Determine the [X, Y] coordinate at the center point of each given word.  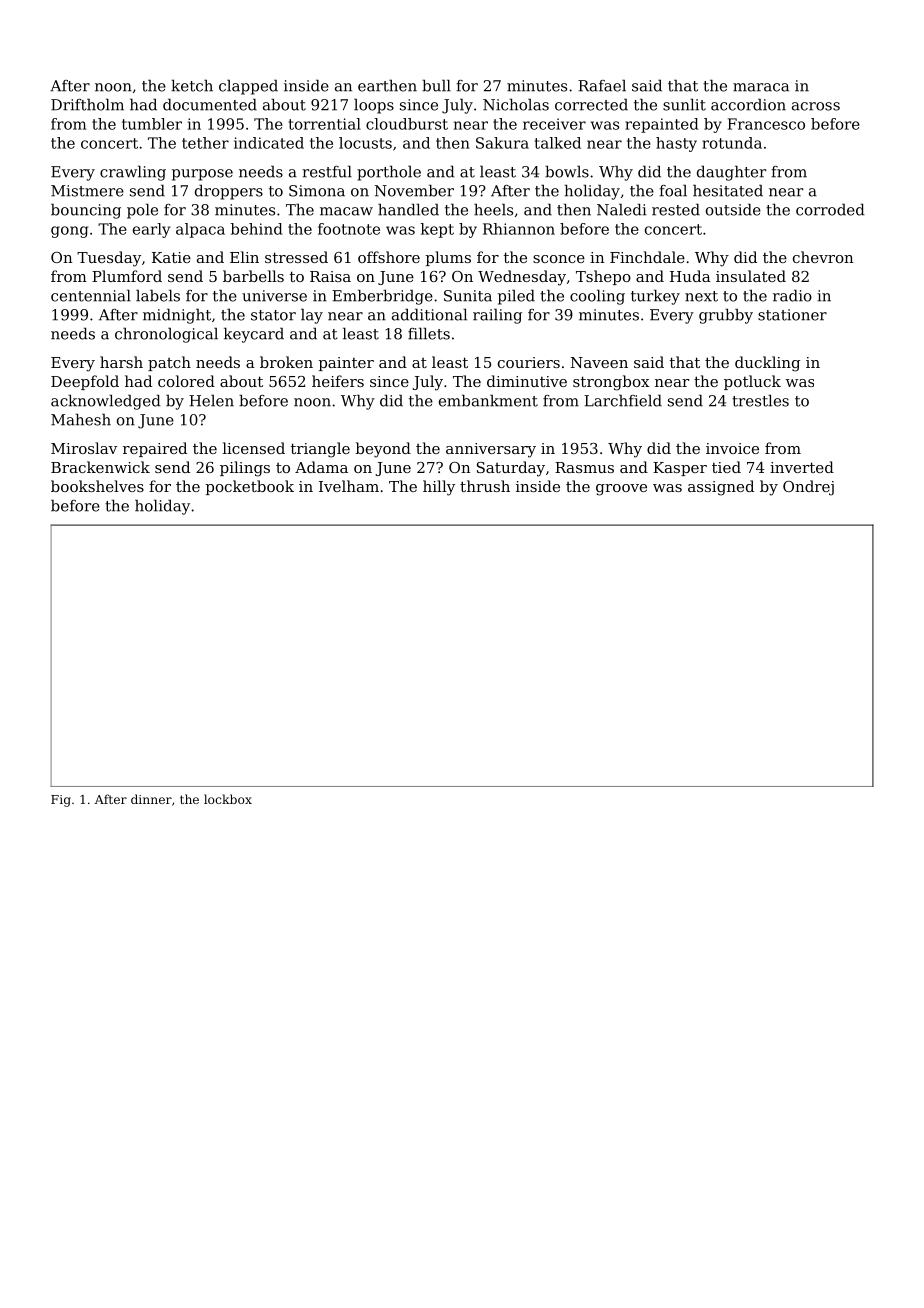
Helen [211, 400]
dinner [151, 799]
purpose [202, 175]
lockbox [228, 799]
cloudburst [407, 124]
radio [792, 295]
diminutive [527, 381]
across [816, 106]
